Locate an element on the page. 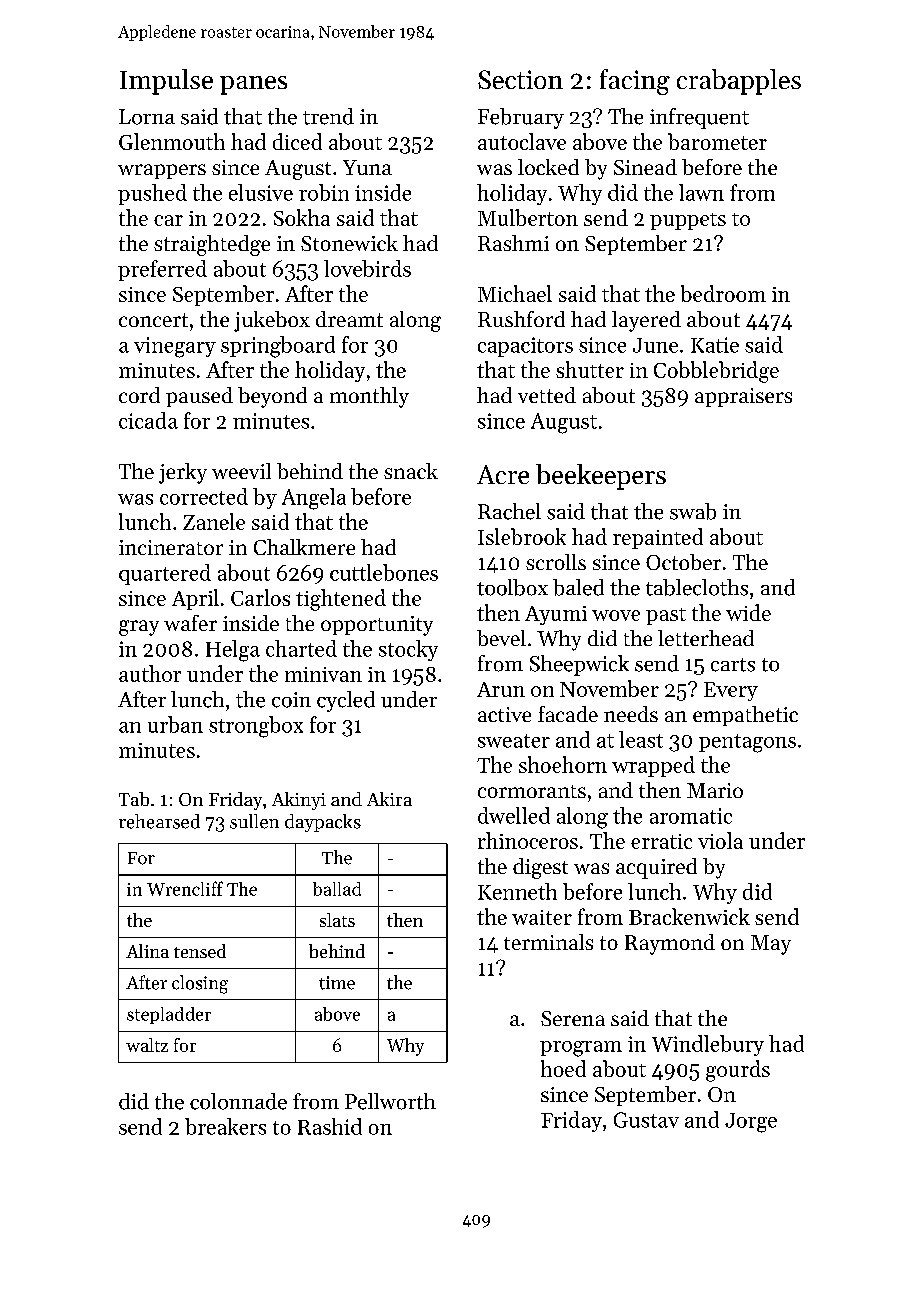 This document has width=924, height=1311. pushed is located at coordinates (152, 194).
